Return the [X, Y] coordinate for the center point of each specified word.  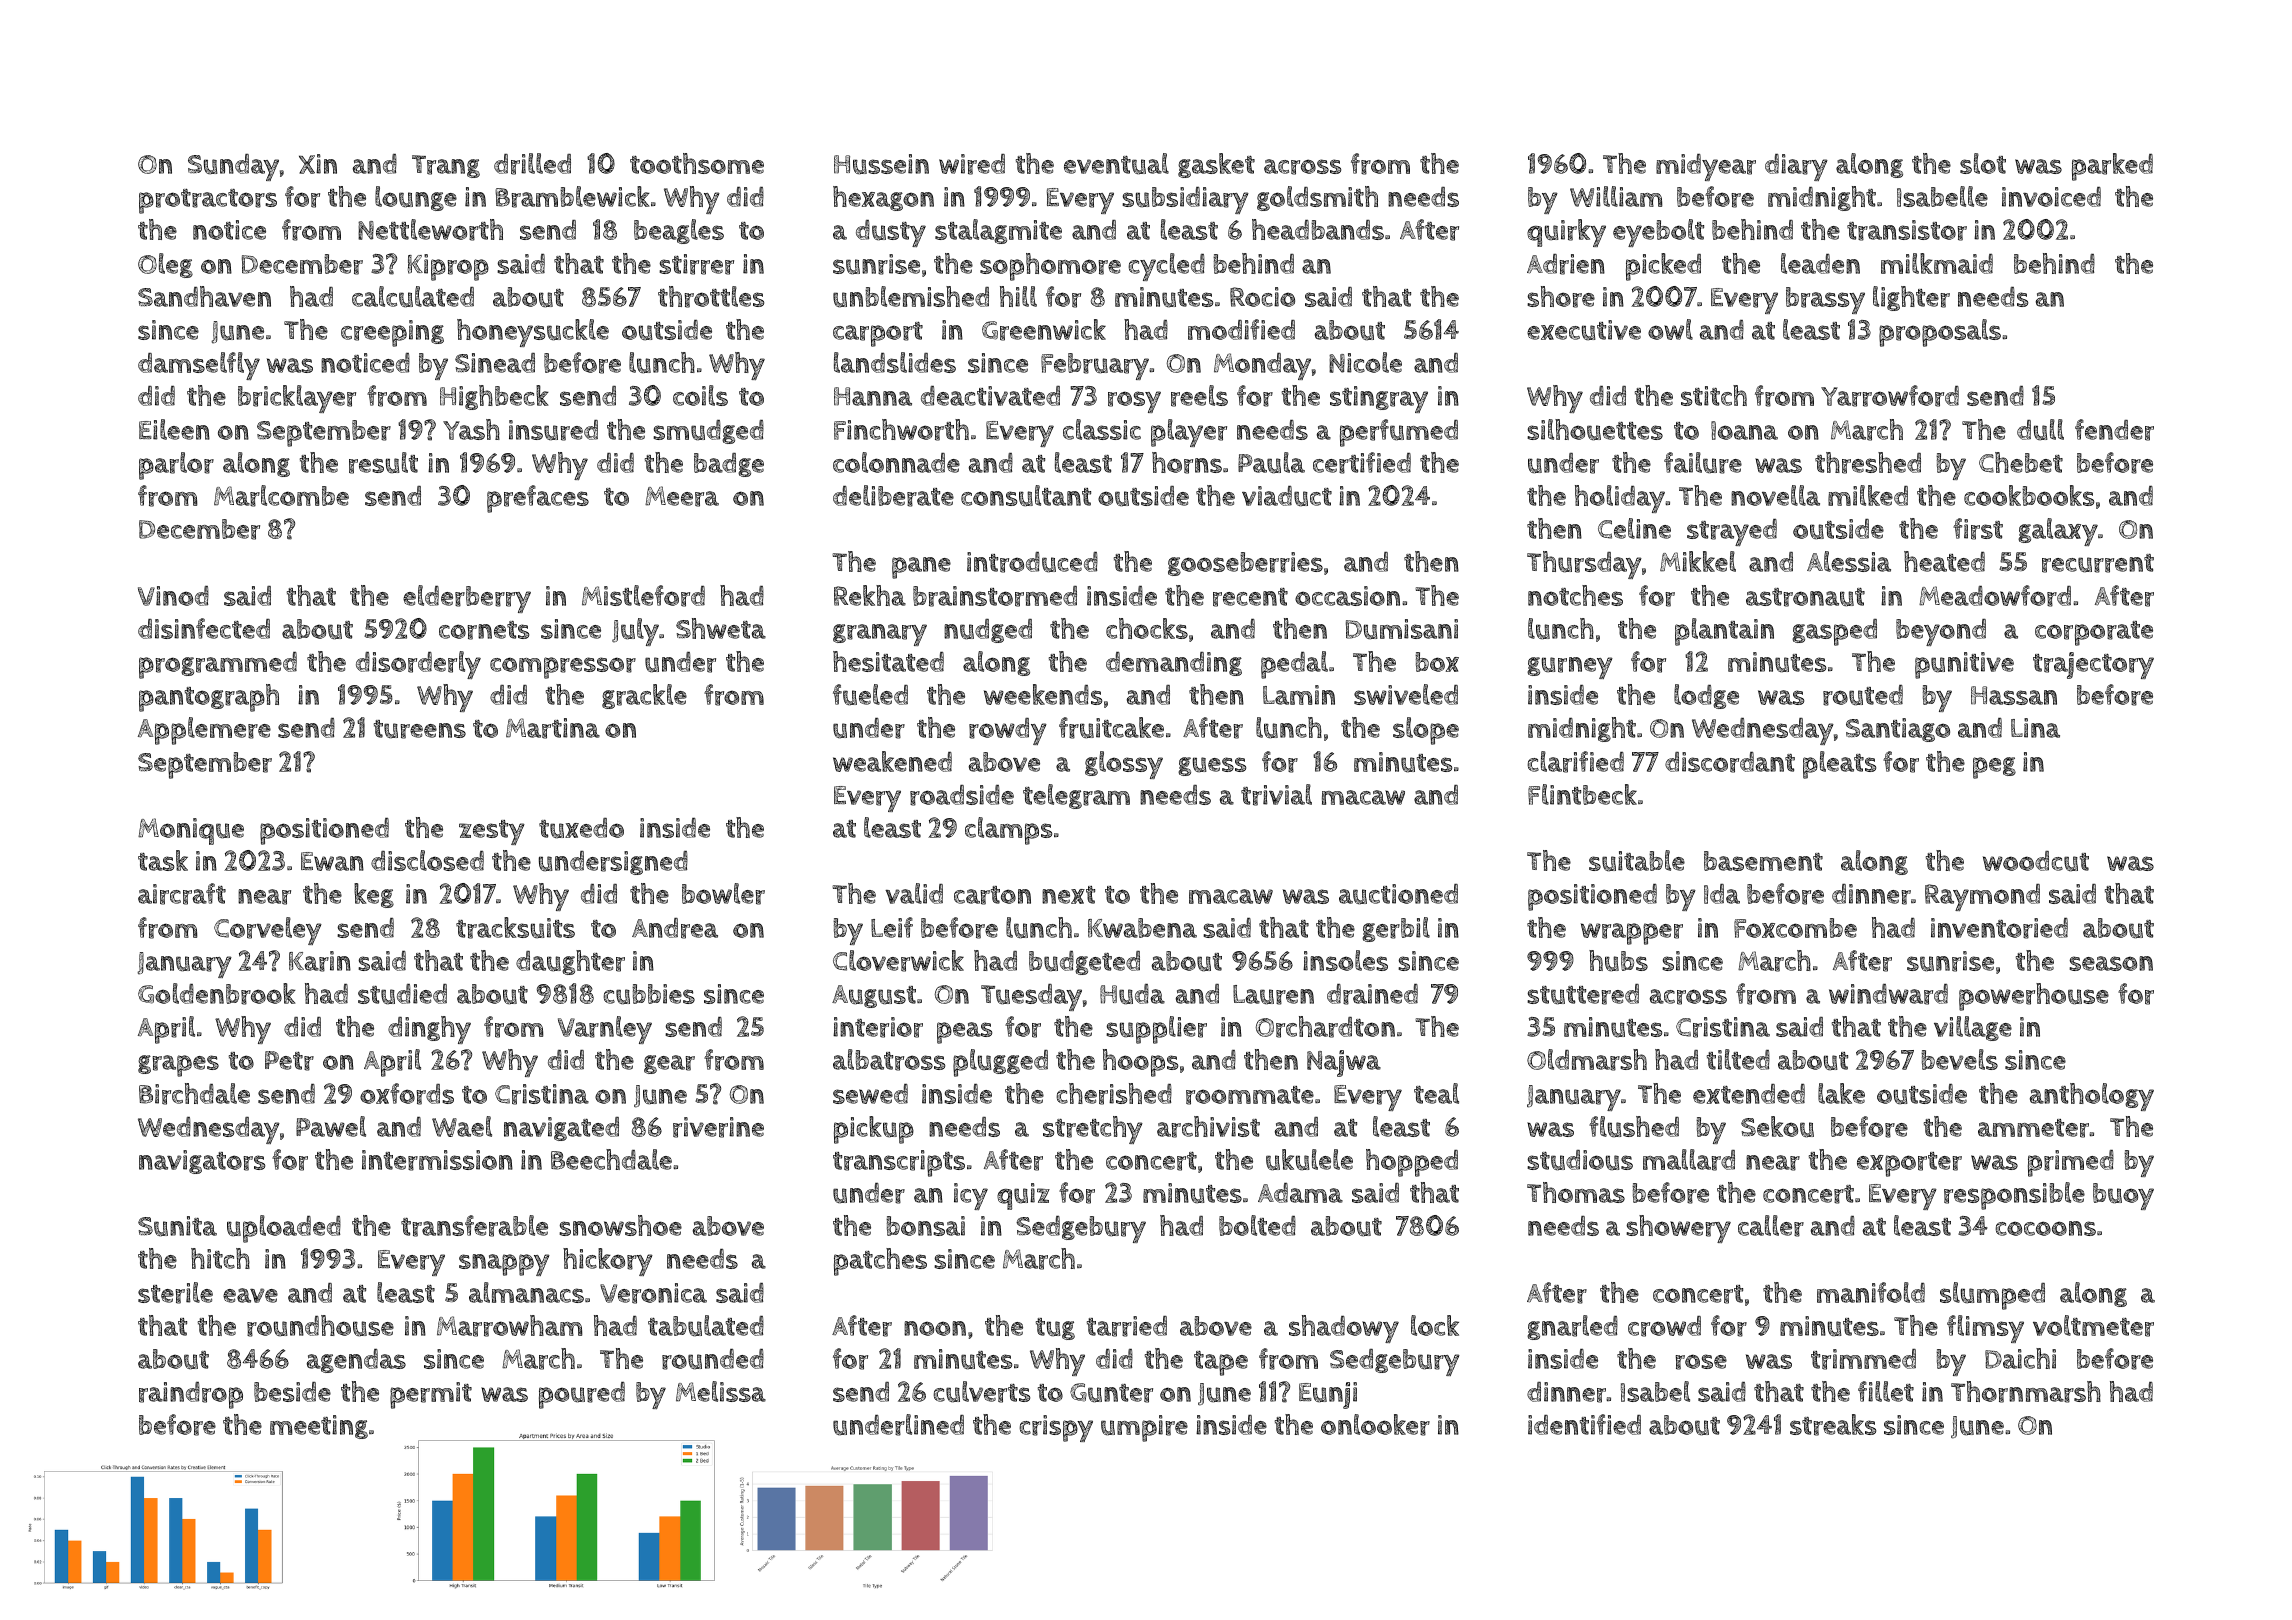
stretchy [1093, 1130]
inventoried [1999, 928]
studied [402, 994]
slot [1983, 163]
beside [292, 1392]
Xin [318, 164]
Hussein [881, 164]
